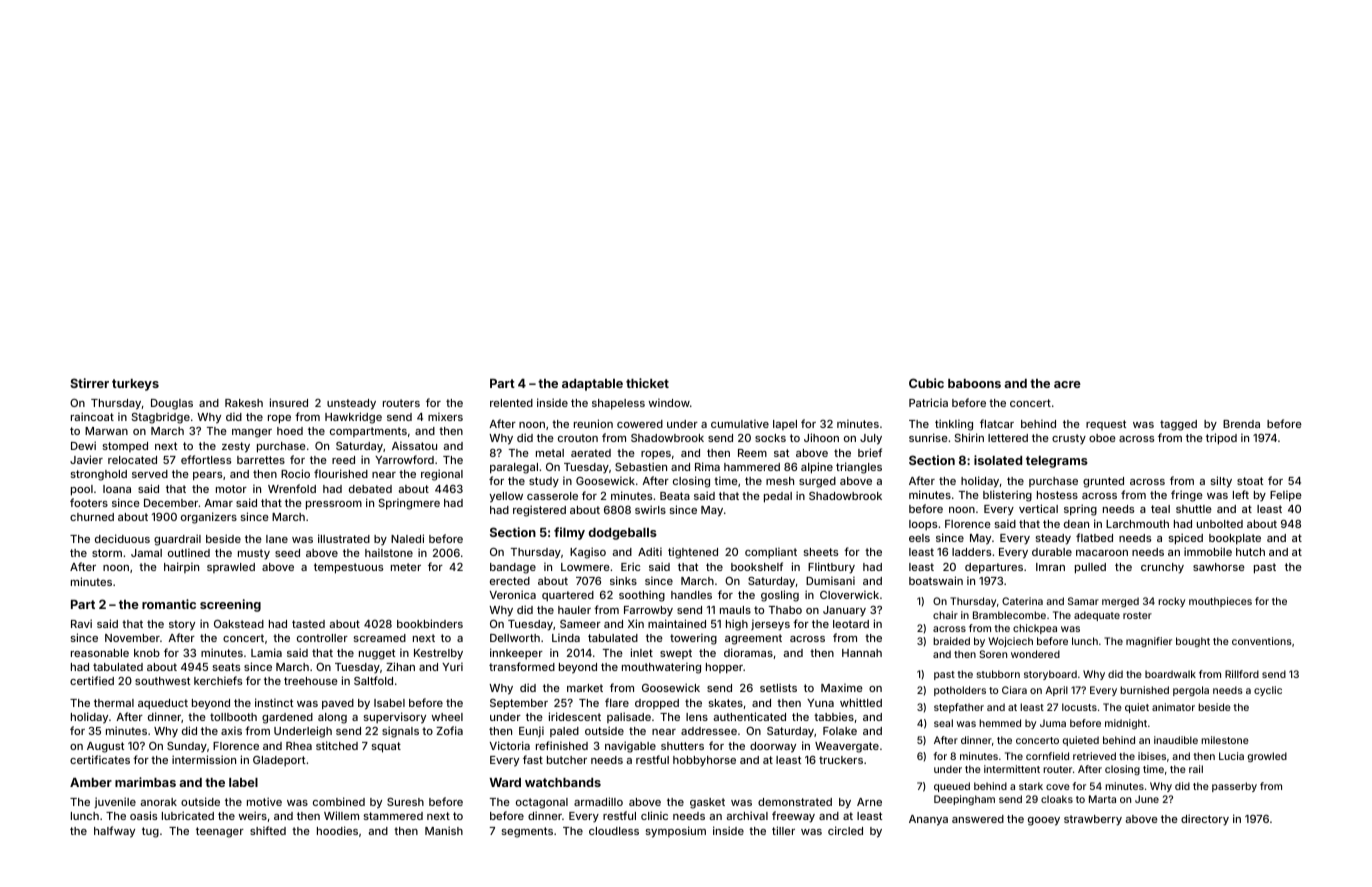  What do you see at coordinates (169, 604) in the screenshot?
I see `romantic` at bounding box center [169, 604].
